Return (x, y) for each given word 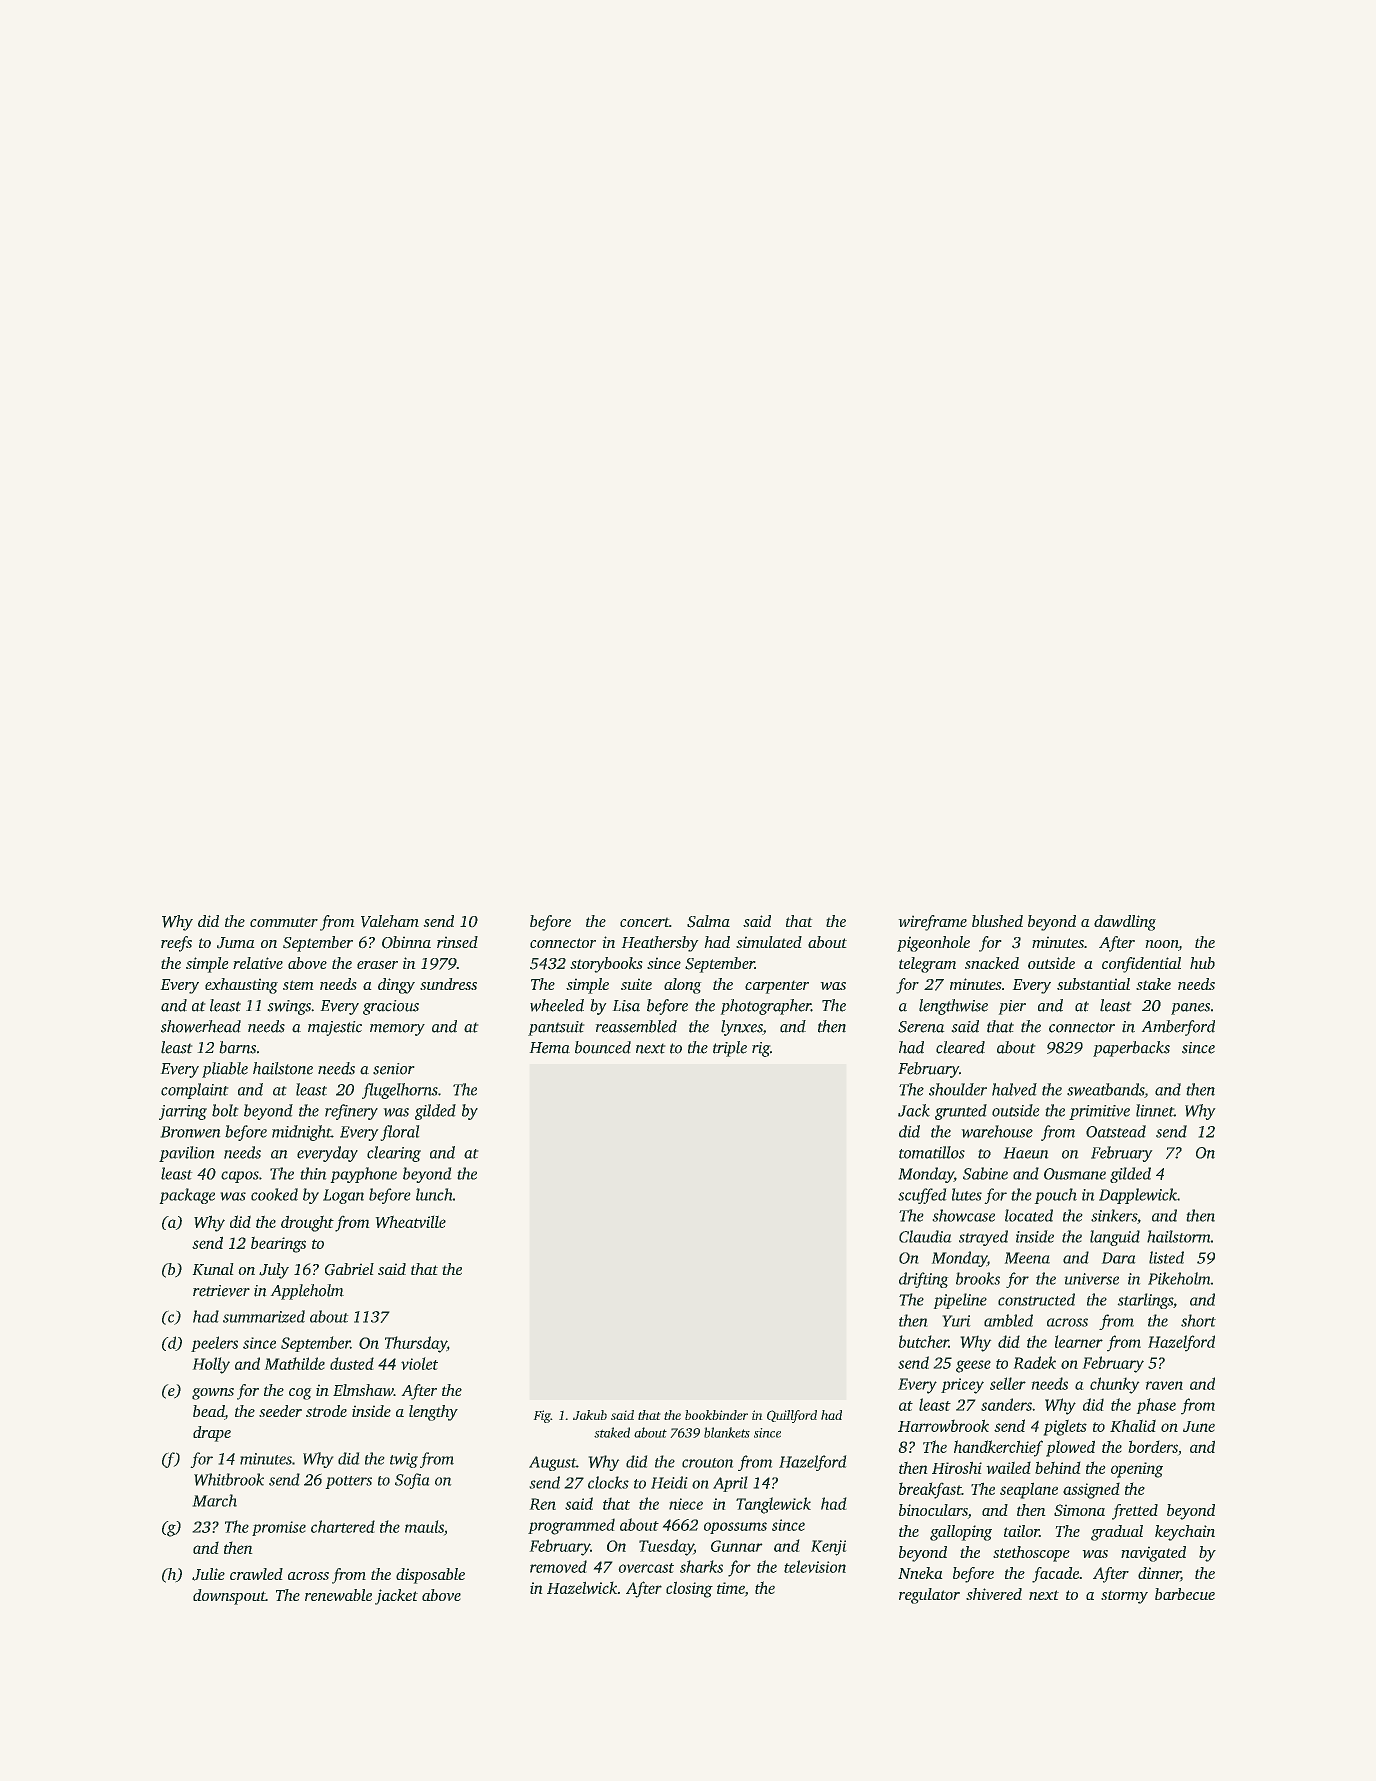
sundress (448, 984)
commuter (284, 922)
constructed (1036, 1299)
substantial (1093, 984)
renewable (338, 1595)
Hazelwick (582, 1587)
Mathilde (294, 1363)
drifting (924, 1280)
